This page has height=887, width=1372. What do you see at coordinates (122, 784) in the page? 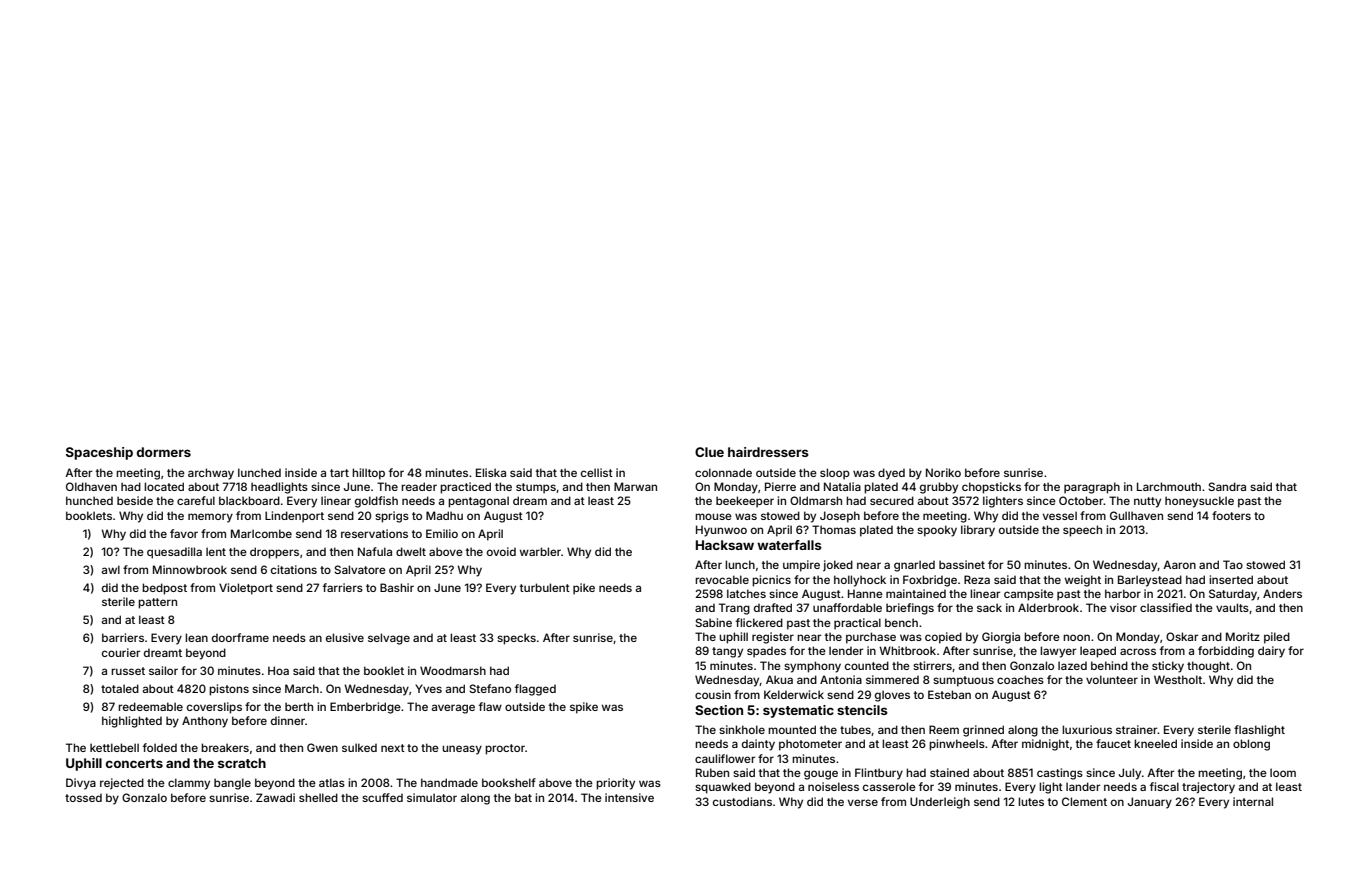
I see `rejected` at bounding box center [122, 784].
